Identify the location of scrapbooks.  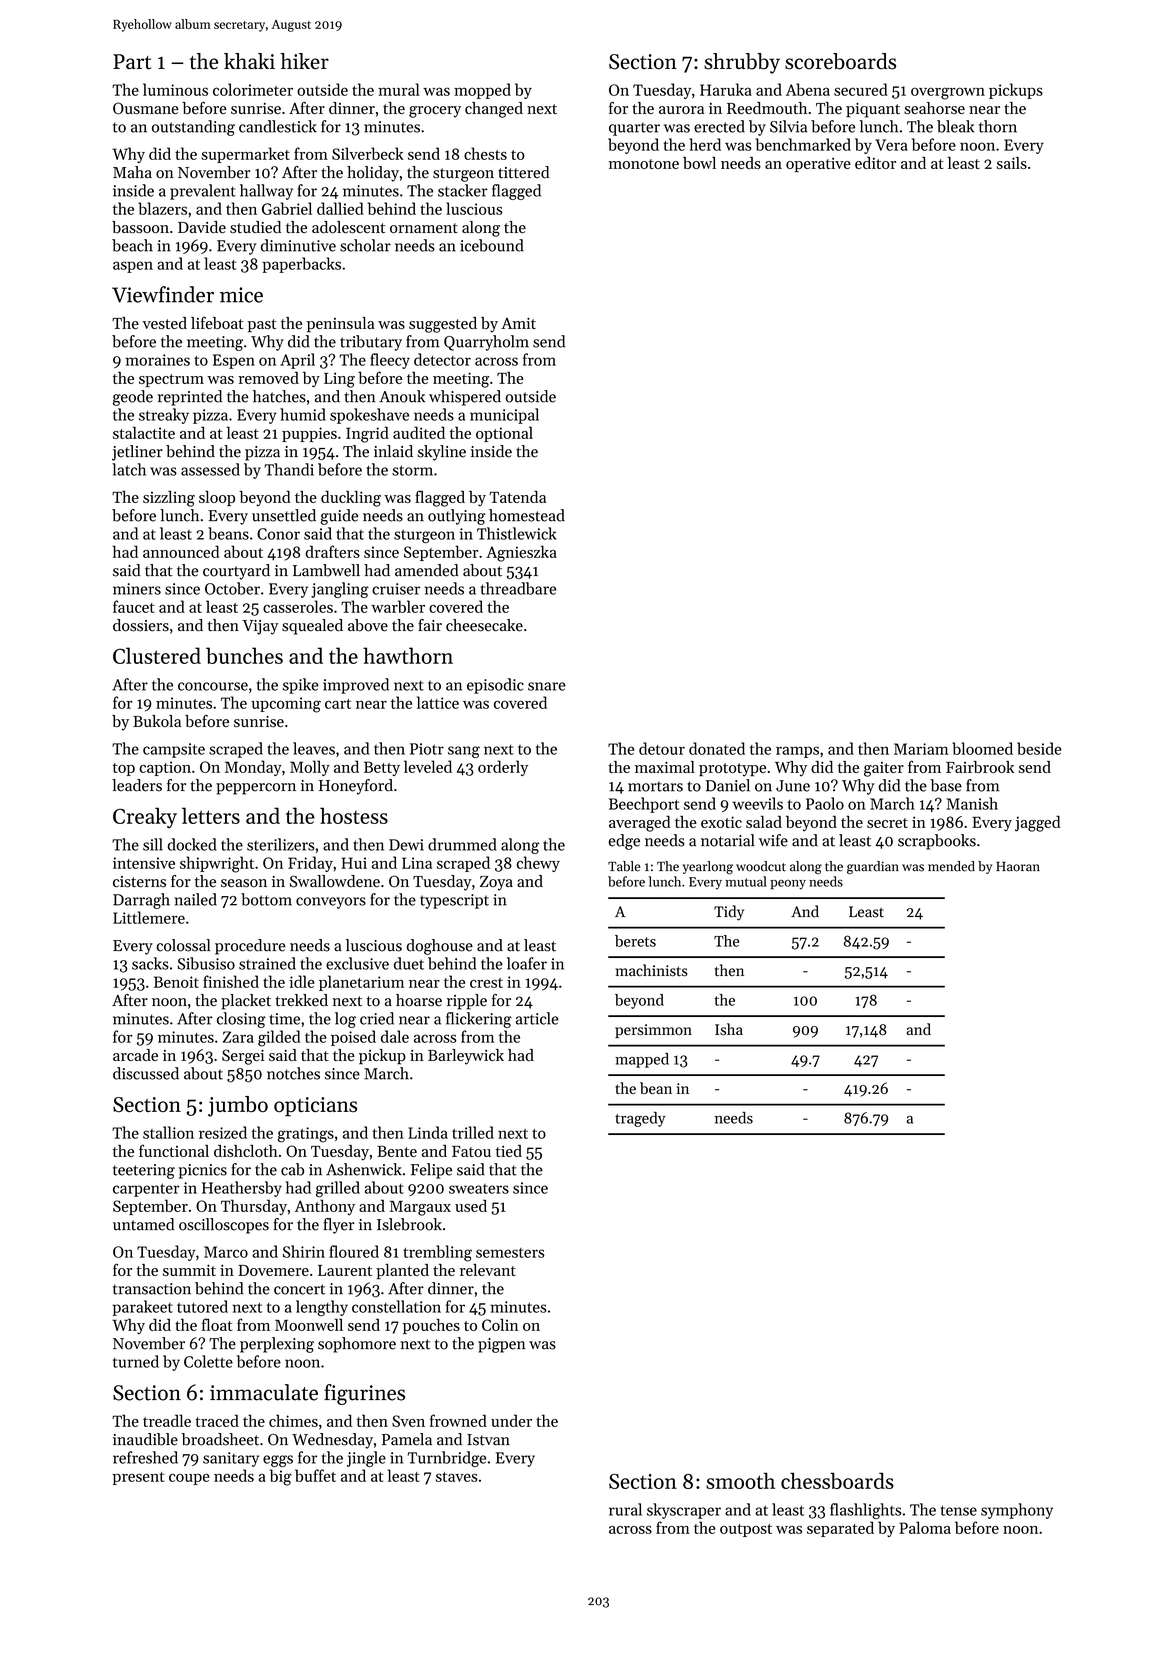
(937, 842).
